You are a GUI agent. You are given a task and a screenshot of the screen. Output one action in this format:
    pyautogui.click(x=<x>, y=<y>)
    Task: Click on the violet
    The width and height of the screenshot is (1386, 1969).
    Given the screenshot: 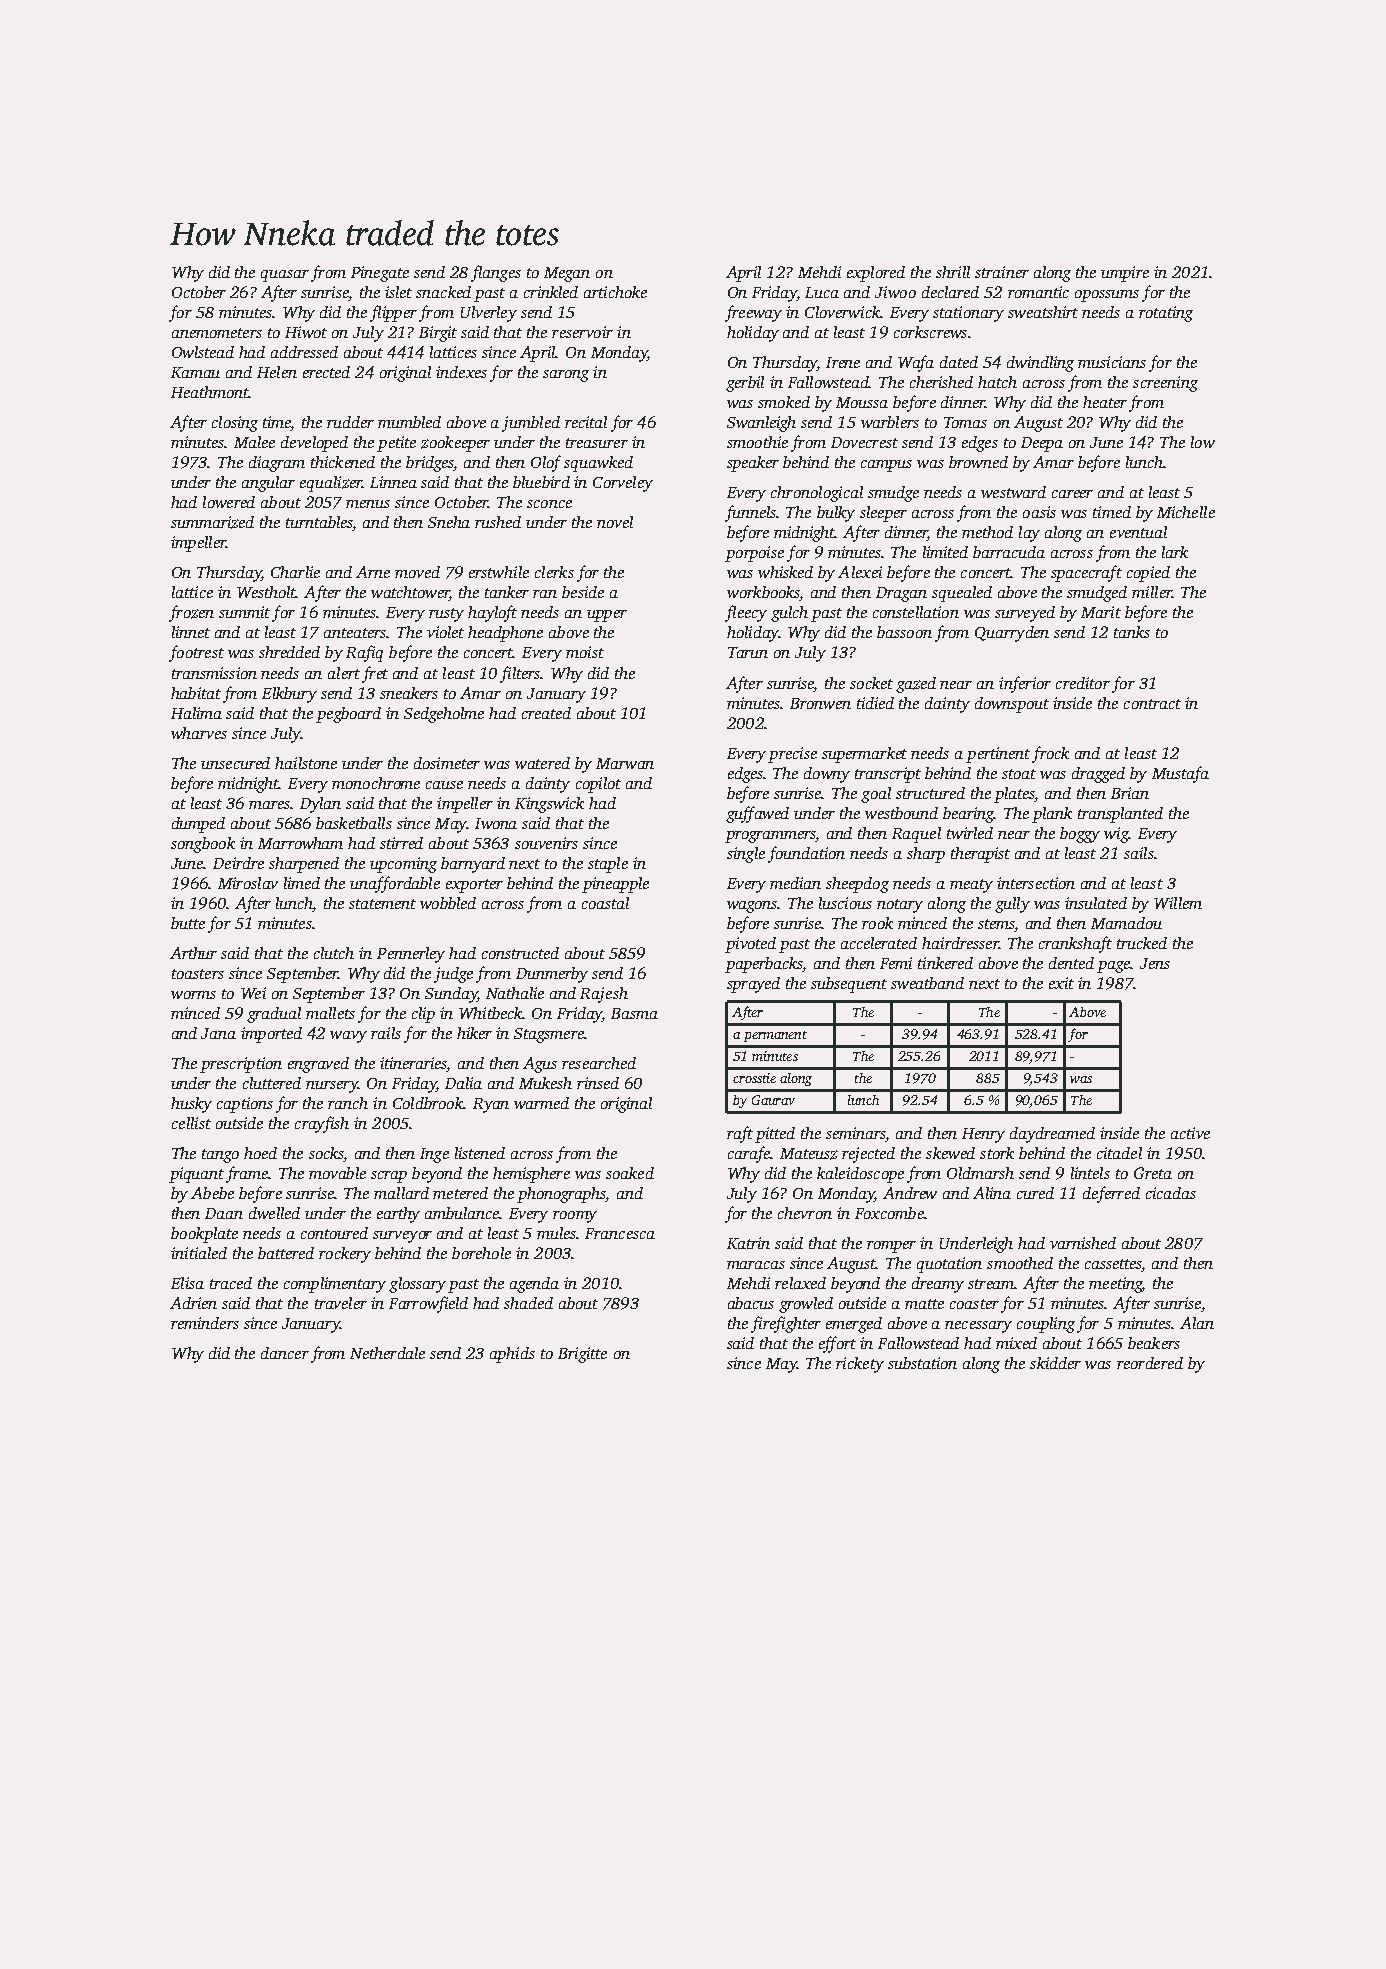 What is the action you would take?
    pyautogui.click(x=445, y=632)
